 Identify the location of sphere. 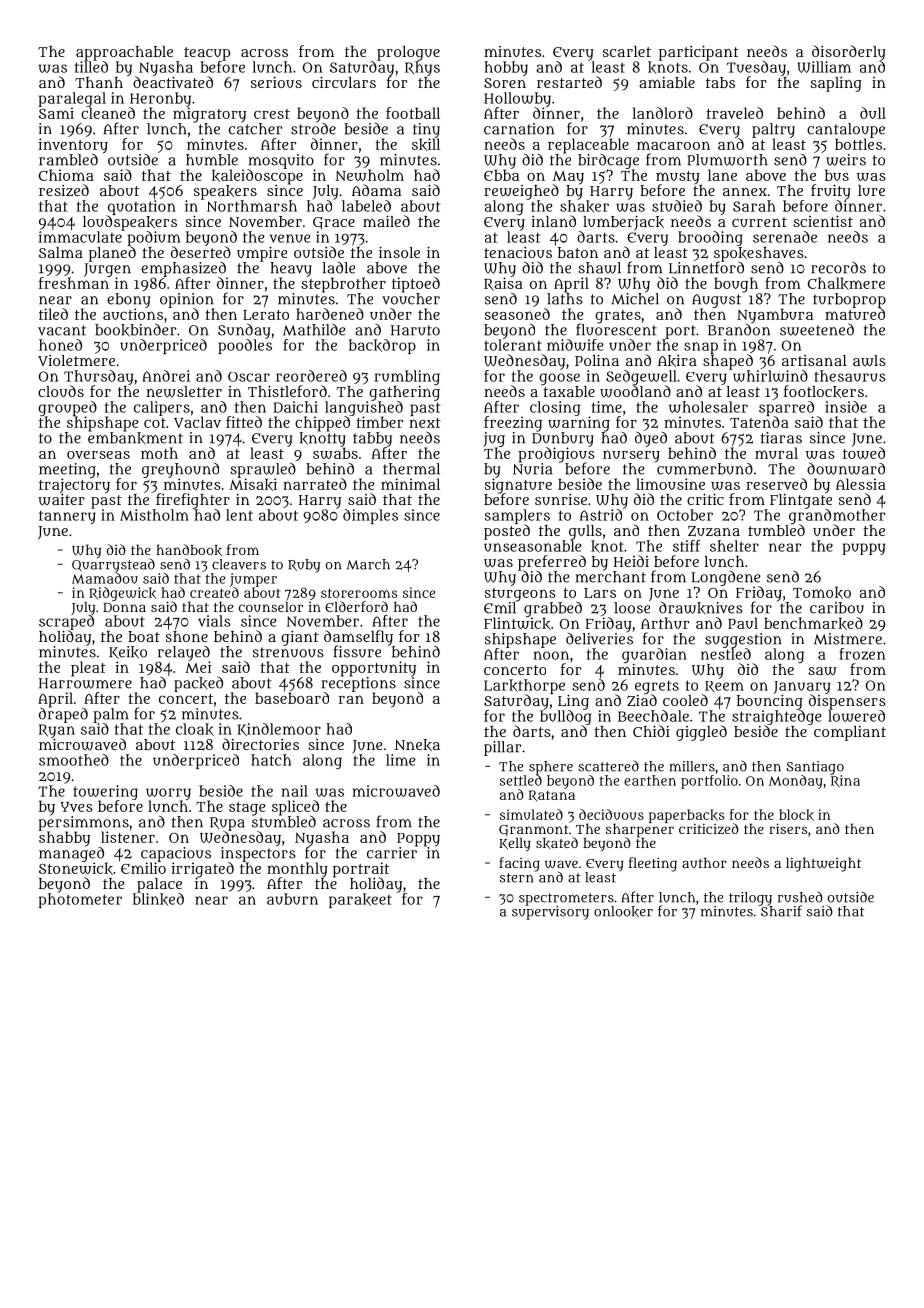
(551, 768).
